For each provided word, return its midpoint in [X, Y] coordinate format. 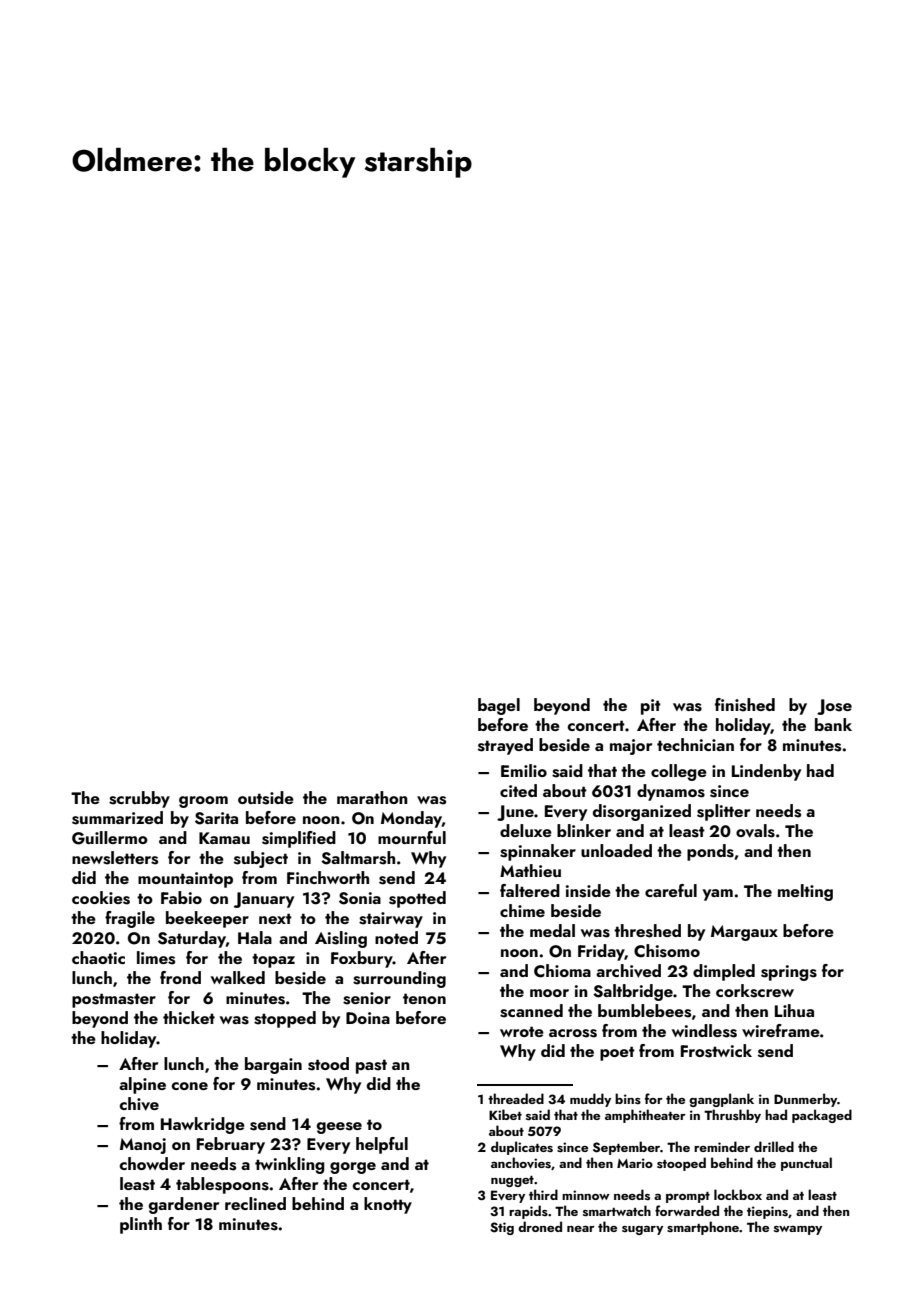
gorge [353, 1168]
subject [261, 859]
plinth [141, 1225]
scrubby [139, 799]
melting [805, 892]
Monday [411, 819]
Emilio [524, 770]
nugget [512, 1181]
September [626, 1148]
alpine [142, 1085]
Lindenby [766, 772]
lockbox [738, 1194]
